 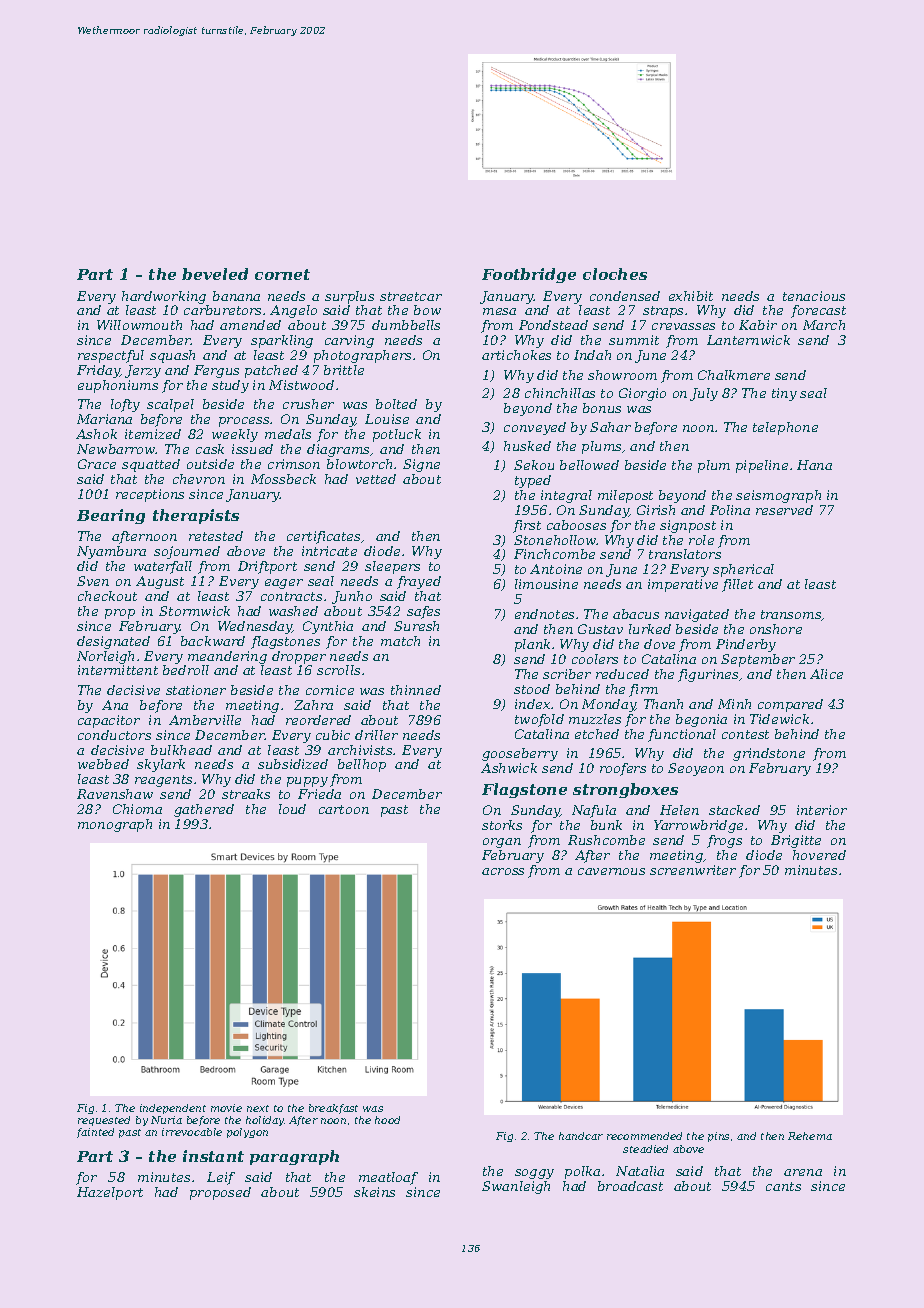 What do you see at coordinates (110, 1193) in the screenshot?
I see `Hazelport` at bounding box center [110, 1193].
